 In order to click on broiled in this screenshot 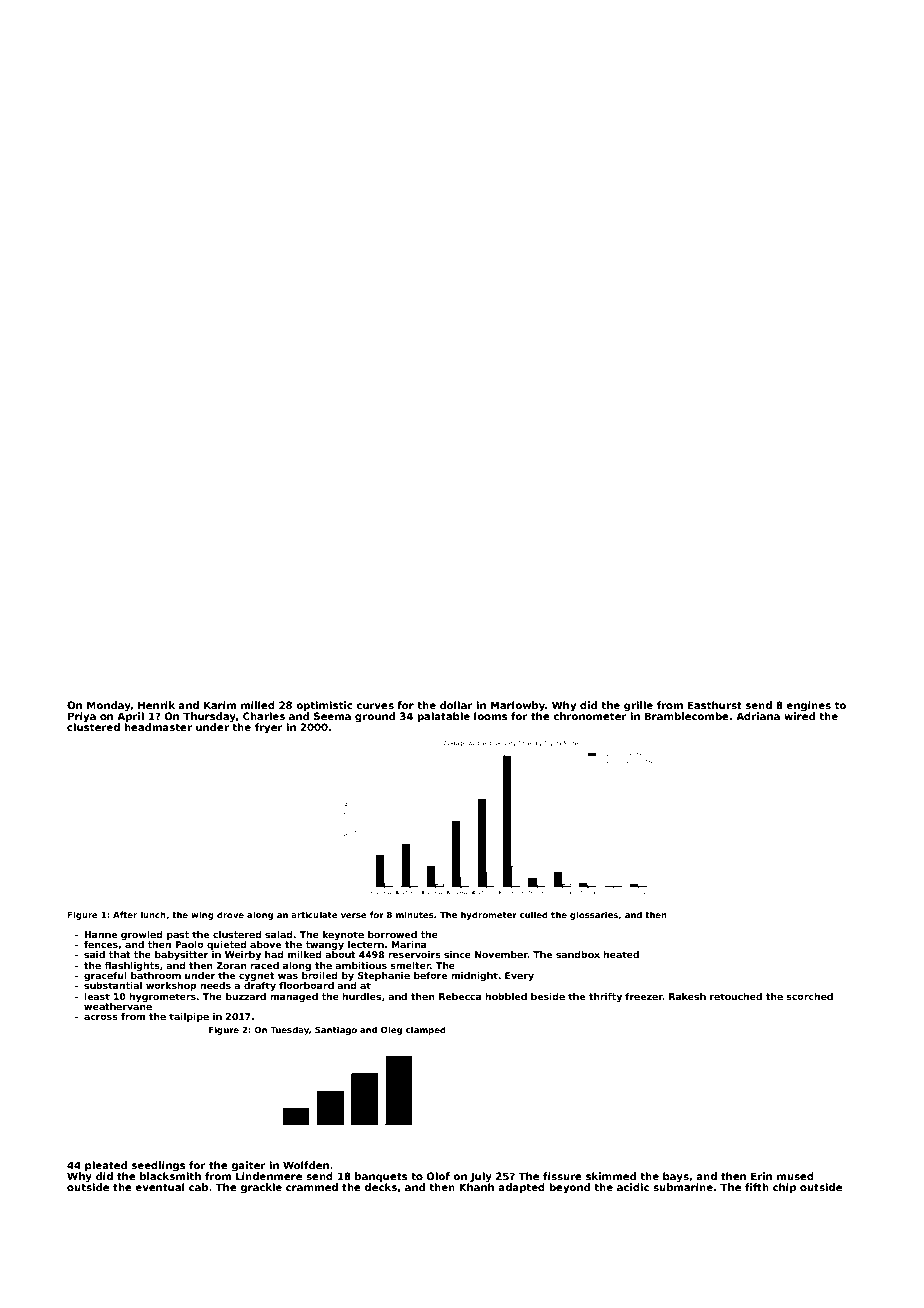, I will do `click(320, 975)`.
